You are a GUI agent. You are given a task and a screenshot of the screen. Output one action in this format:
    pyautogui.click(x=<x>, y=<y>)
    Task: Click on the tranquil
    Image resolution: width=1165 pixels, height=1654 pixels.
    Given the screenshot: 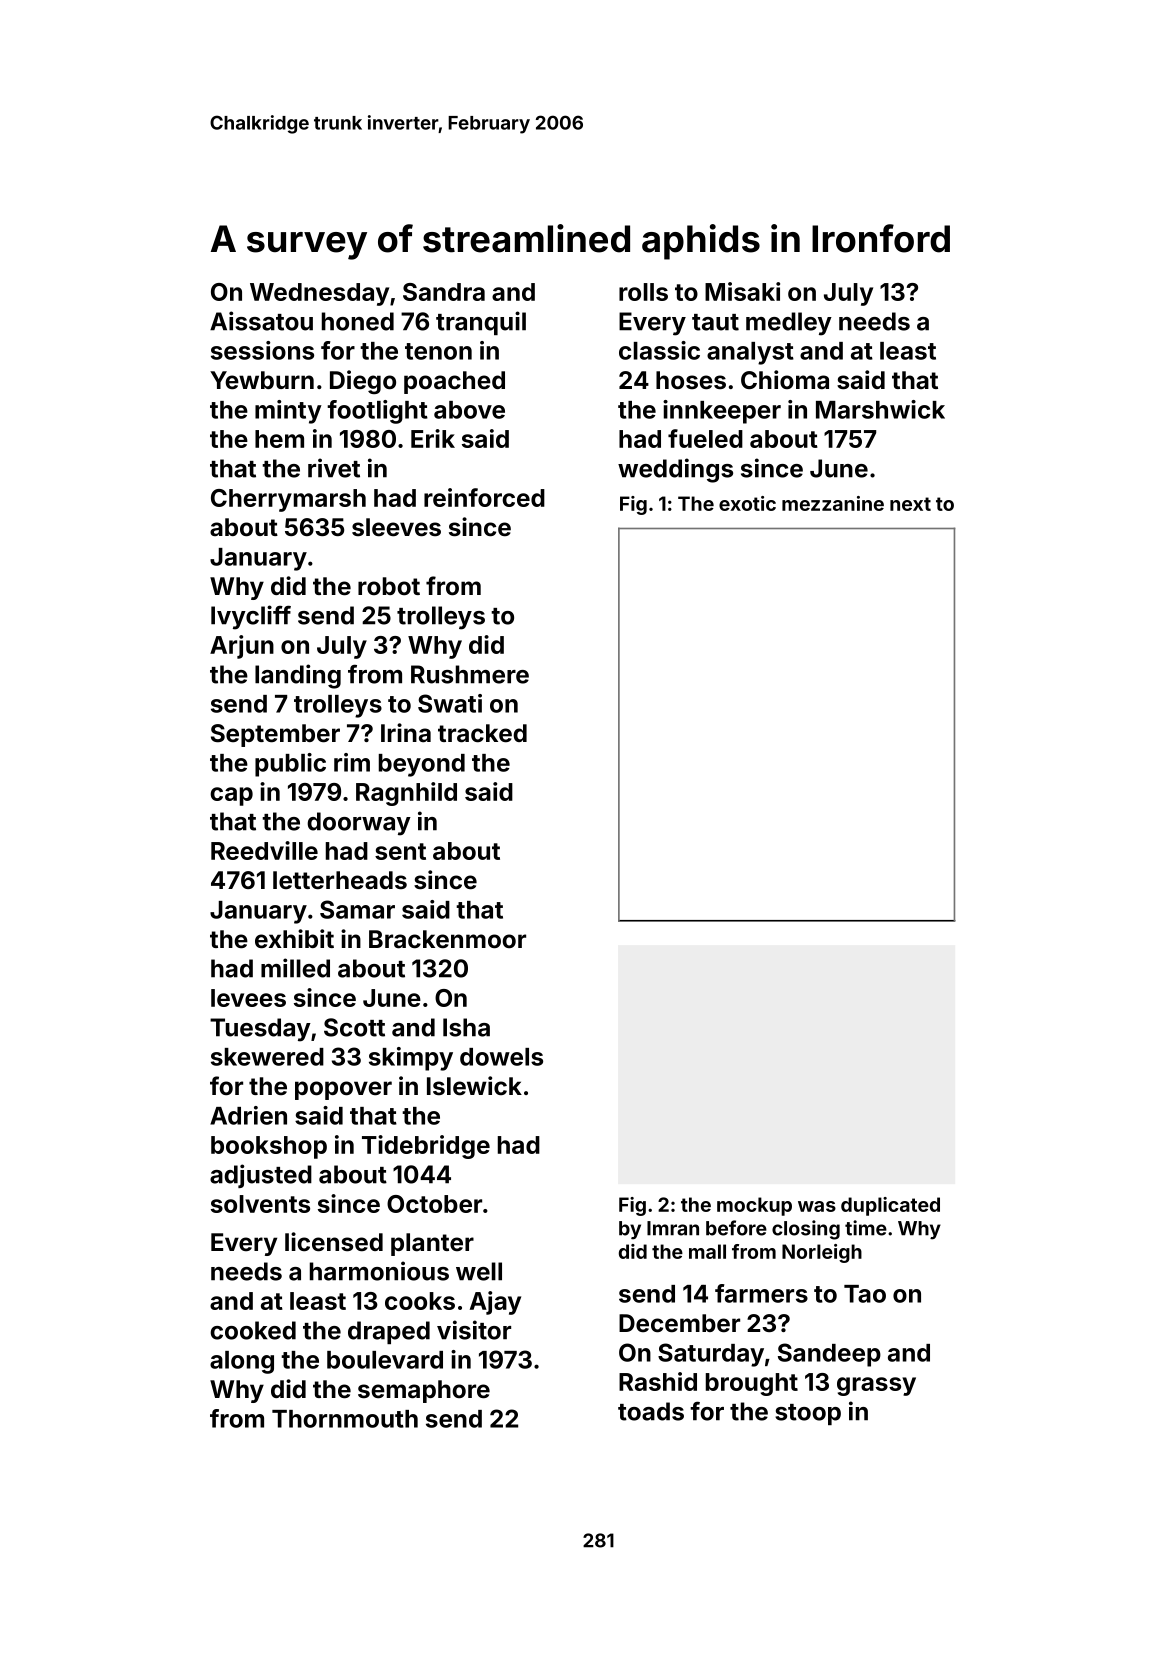 What is the action you would take?
    pyautogui.click(x=481, y=323)
